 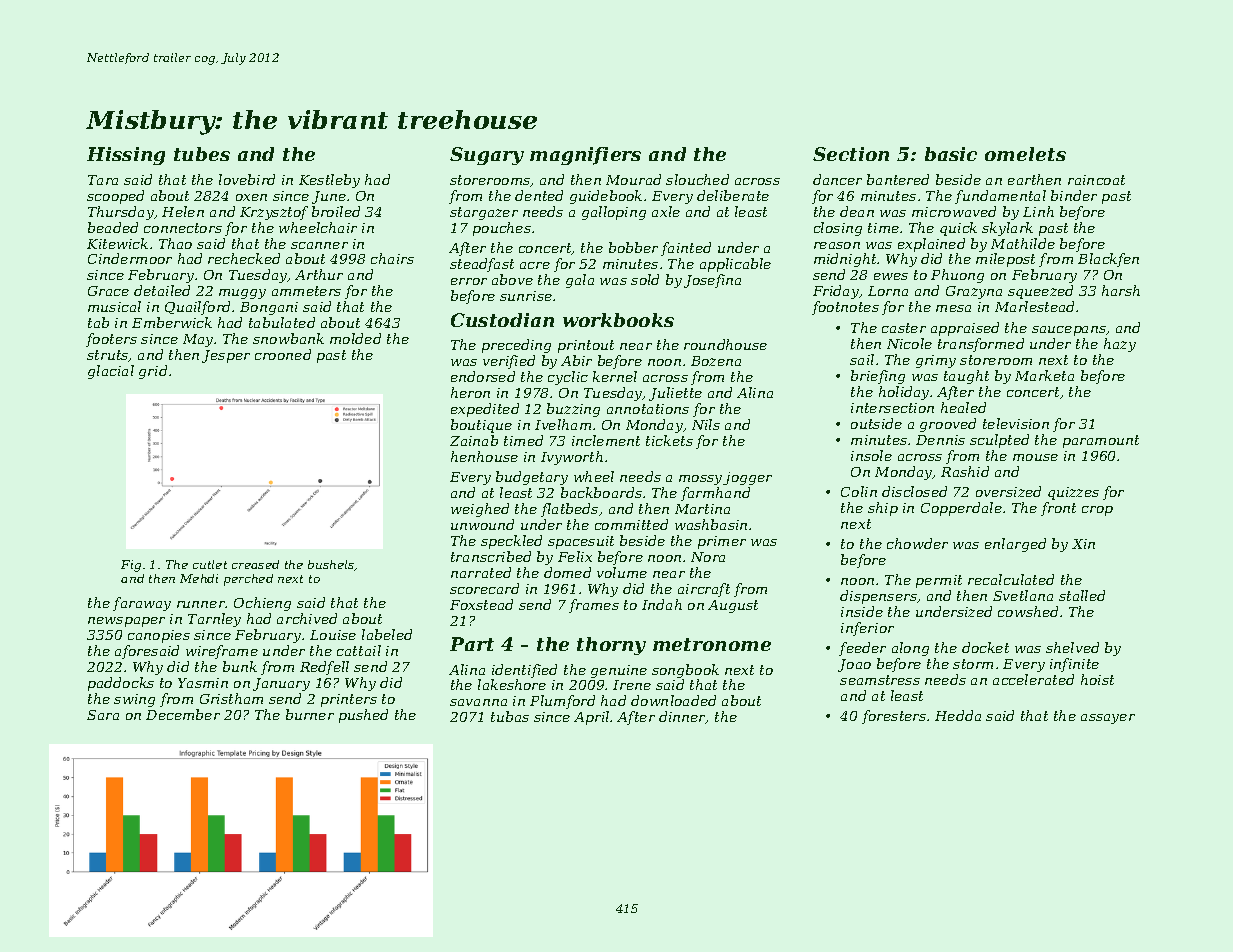 What do you see at coordinates (1083, 544) in the page?
I see `Xin` at bounding box center [1083, 544].
